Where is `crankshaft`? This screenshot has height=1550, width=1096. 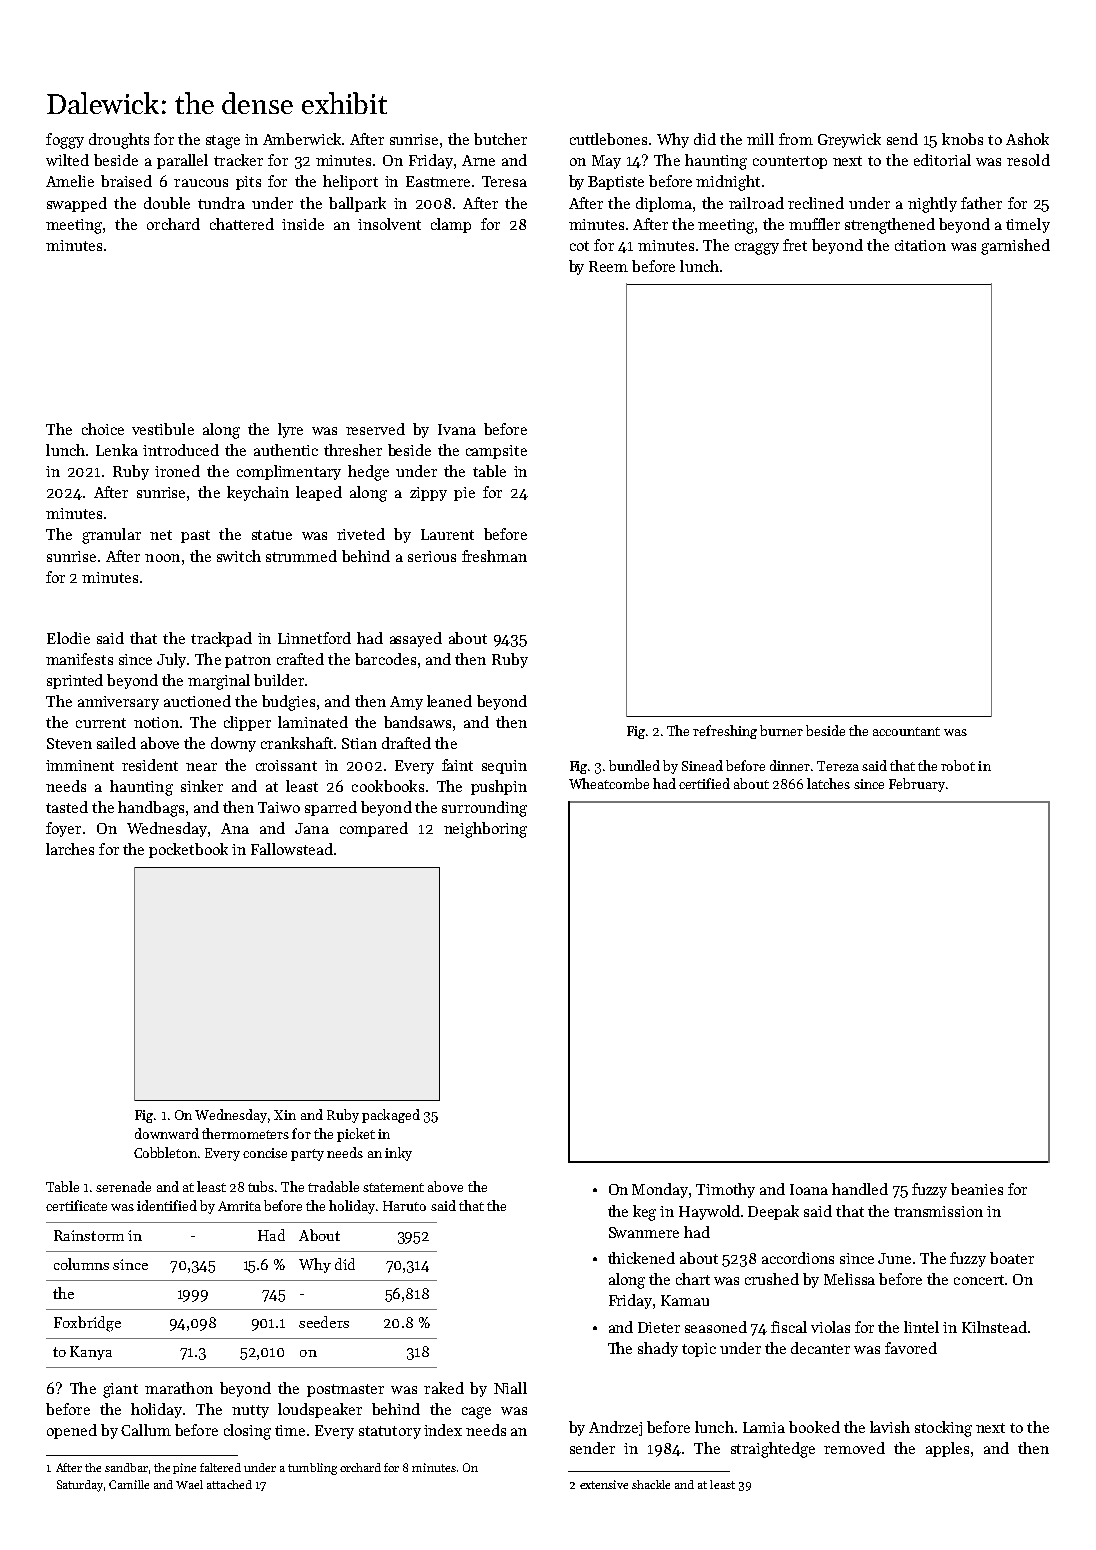 crankshaft is located at coordinates (297, 743).
